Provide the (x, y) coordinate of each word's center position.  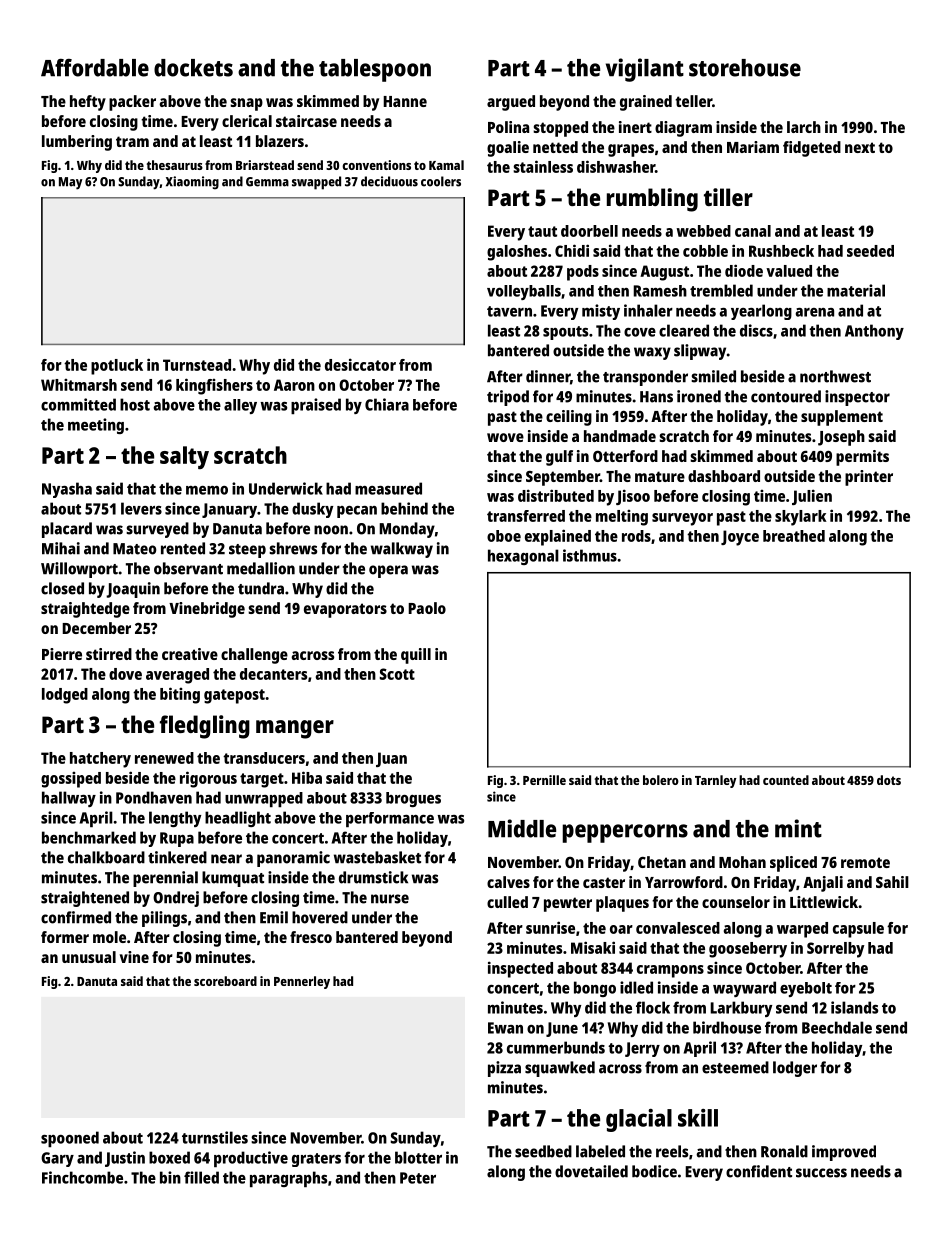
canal (753, 231)
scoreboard (225, 981)
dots (889, 780)
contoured (786, 396)
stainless (543, 166)
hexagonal (523, 557)
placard (67, 530)
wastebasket (377, 857)
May (71, 183)
